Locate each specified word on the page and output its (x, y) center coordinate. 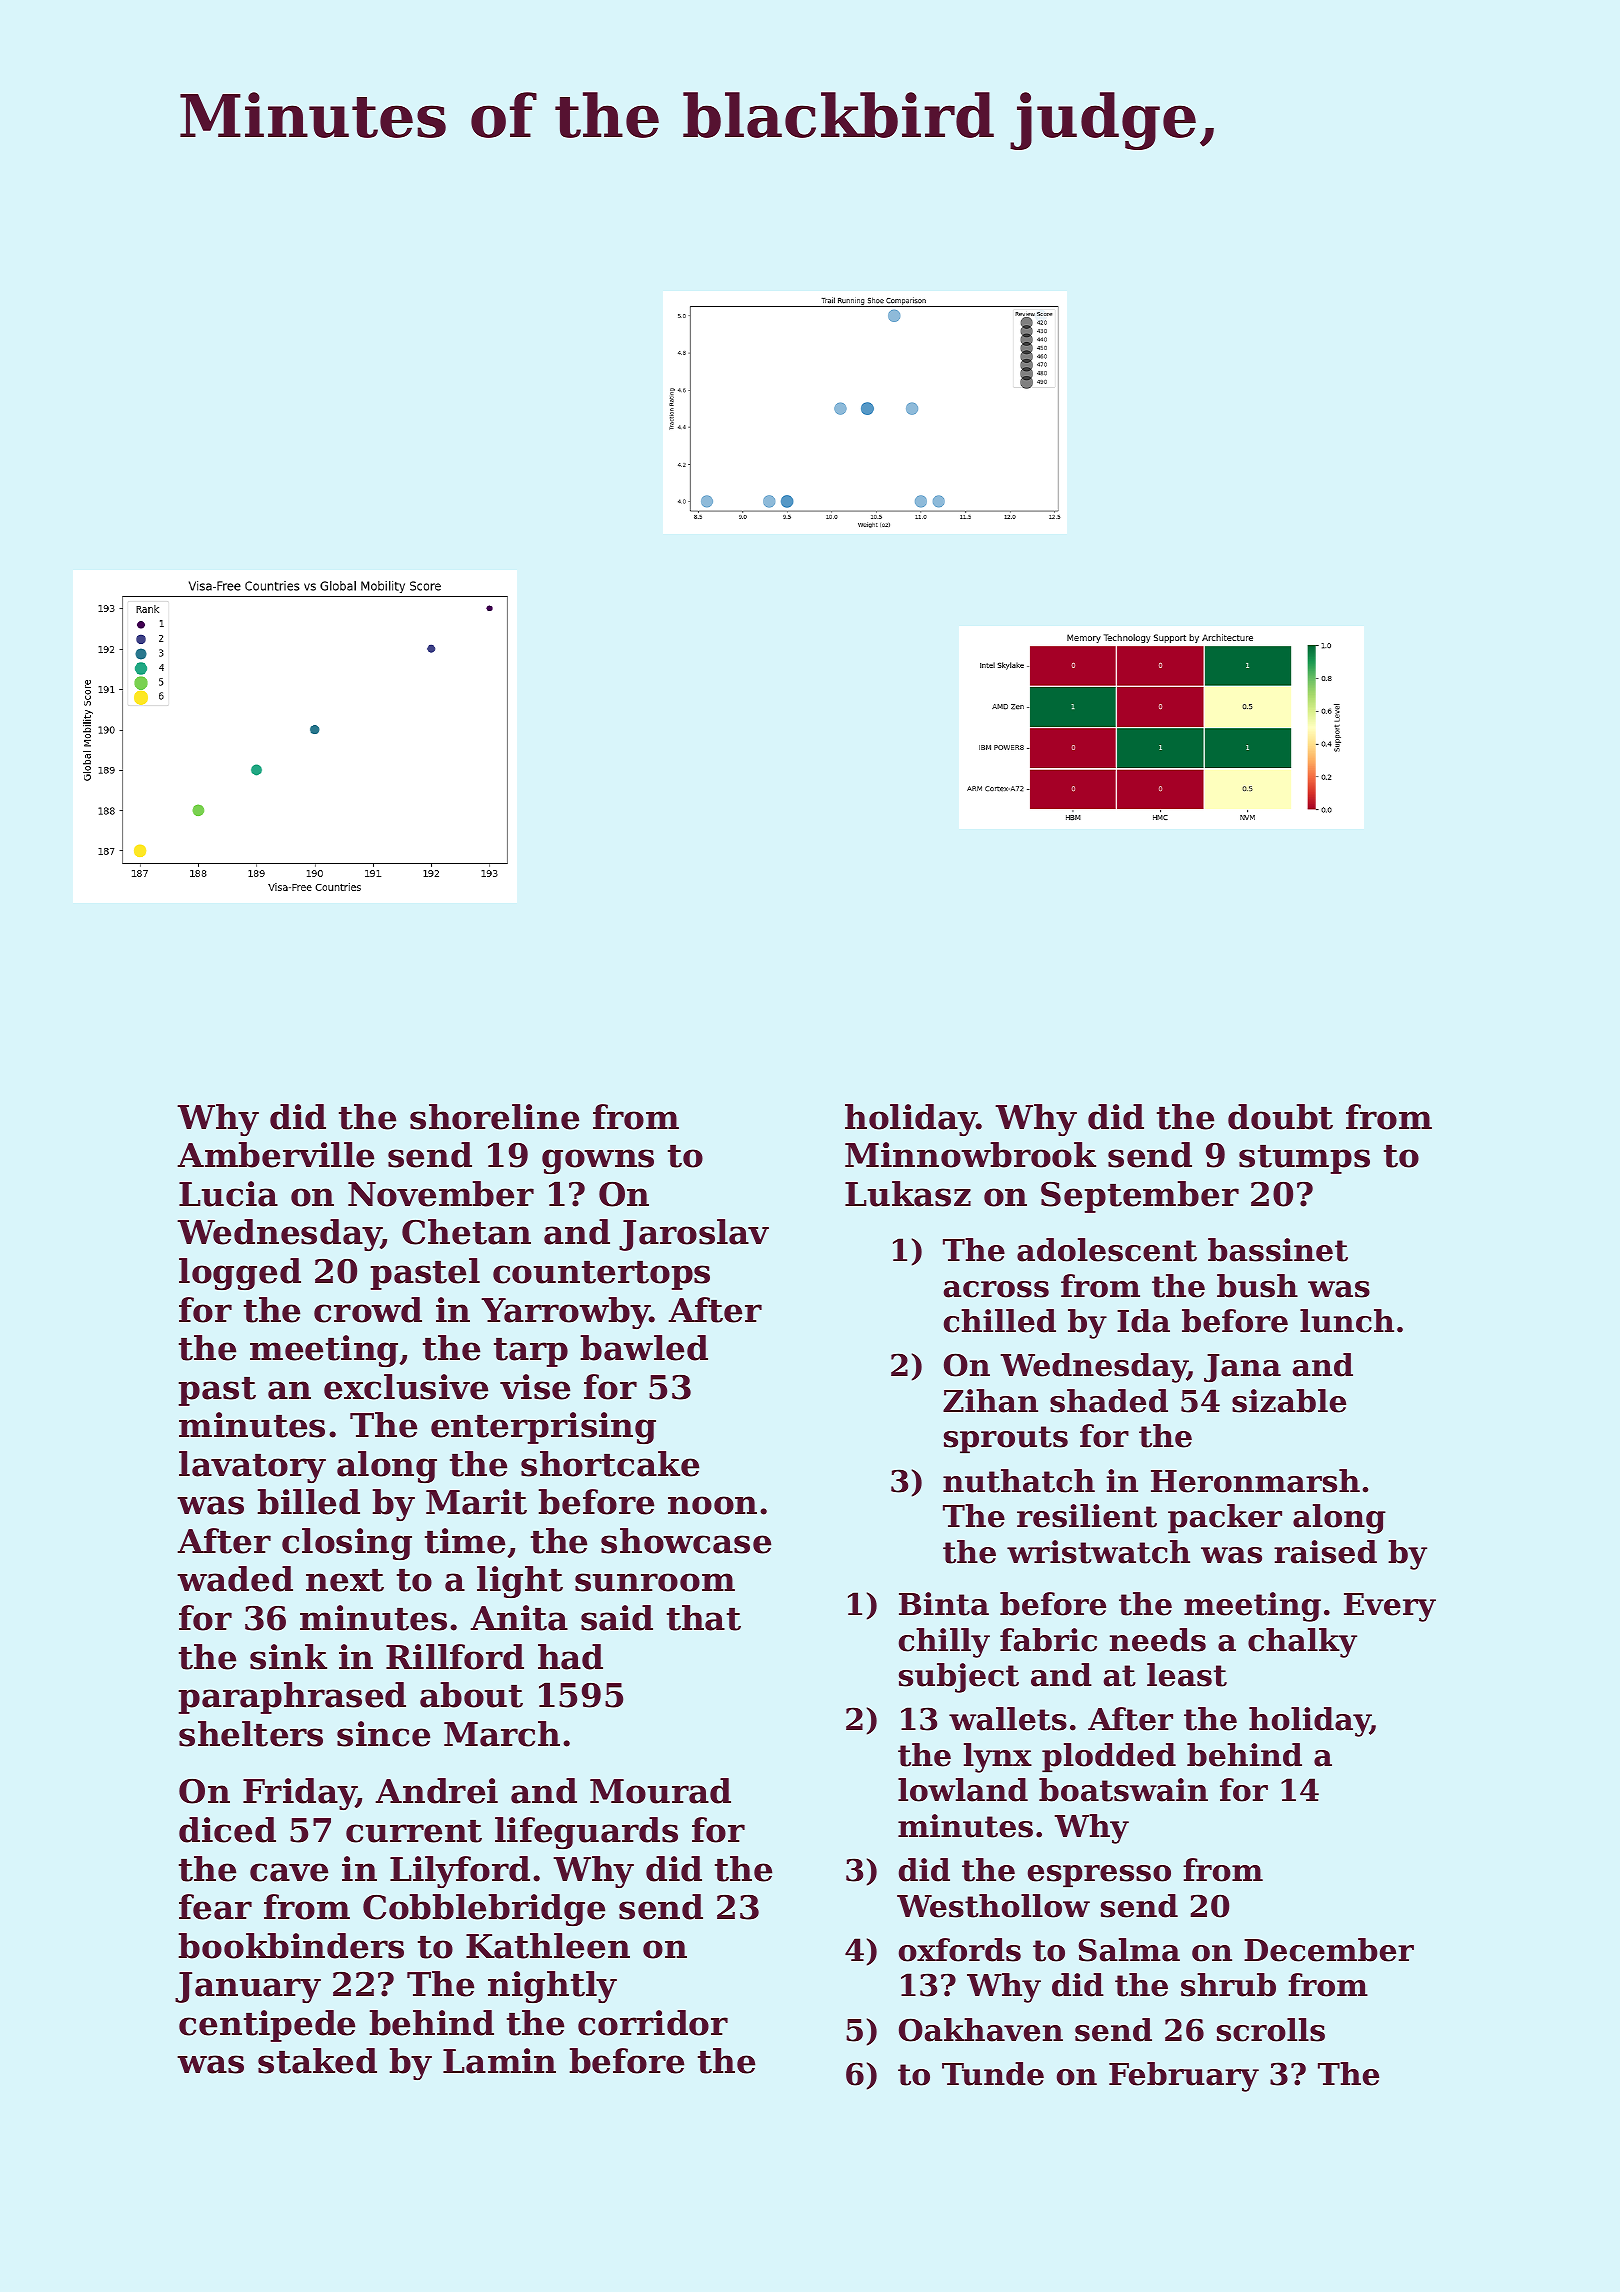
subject (959, 1678)
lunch (1347, 1321)
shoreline (494, 1117)
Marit (476, 1502)
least (1187, 1675)
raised (1325, 1552)
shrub (1228, 1985)
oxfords (960, 1950)
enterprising (543, 1428)
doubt (1280, 1117)
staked (317, 2061)
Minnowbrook (970, 1155)
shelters (251, 1734)
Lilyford (460, 1872)
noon (712, 1505)
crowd (368, 1310)
